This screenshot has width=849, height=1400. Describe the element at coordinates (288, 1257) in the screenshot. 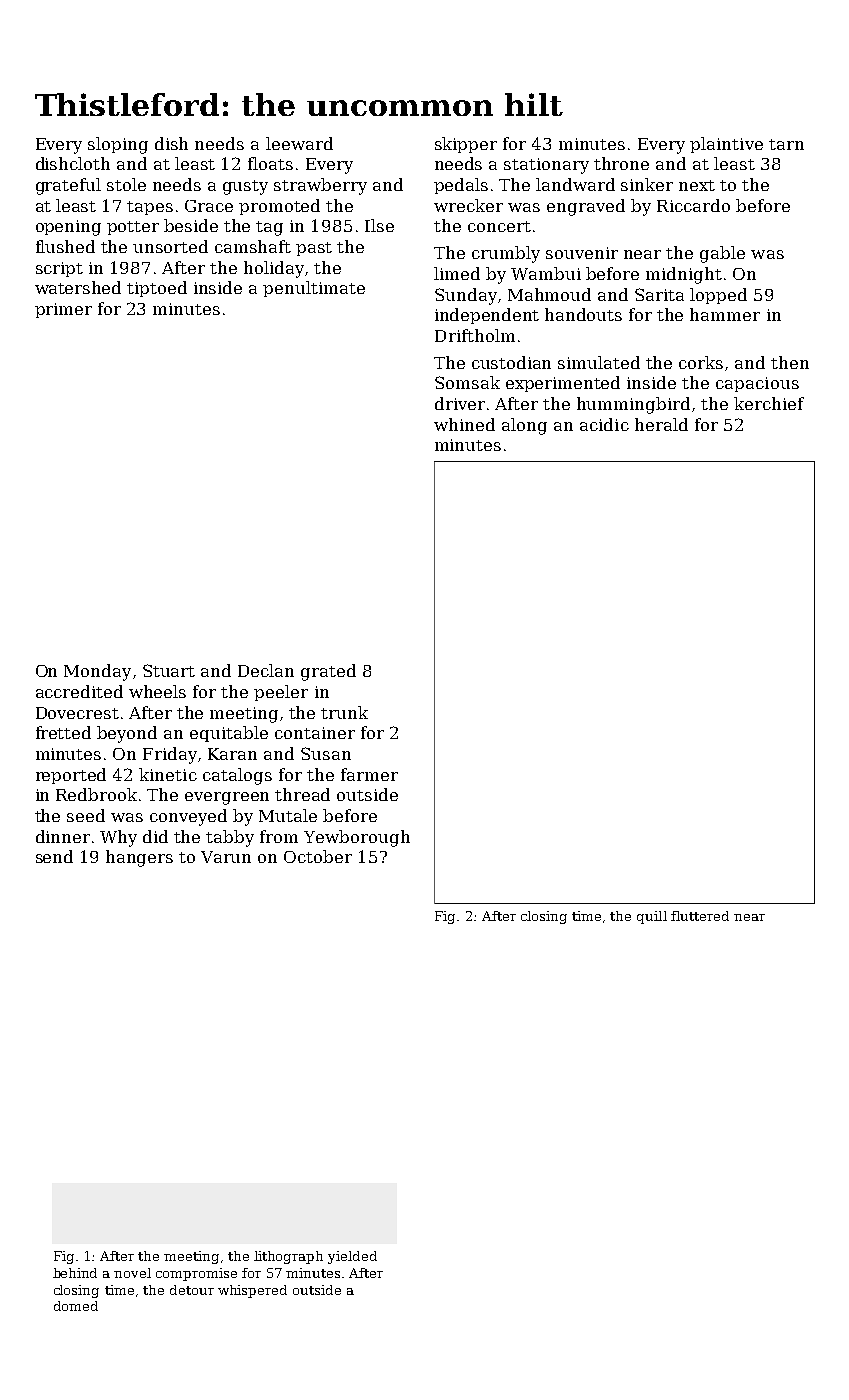

I see `lithograph` at that location.
